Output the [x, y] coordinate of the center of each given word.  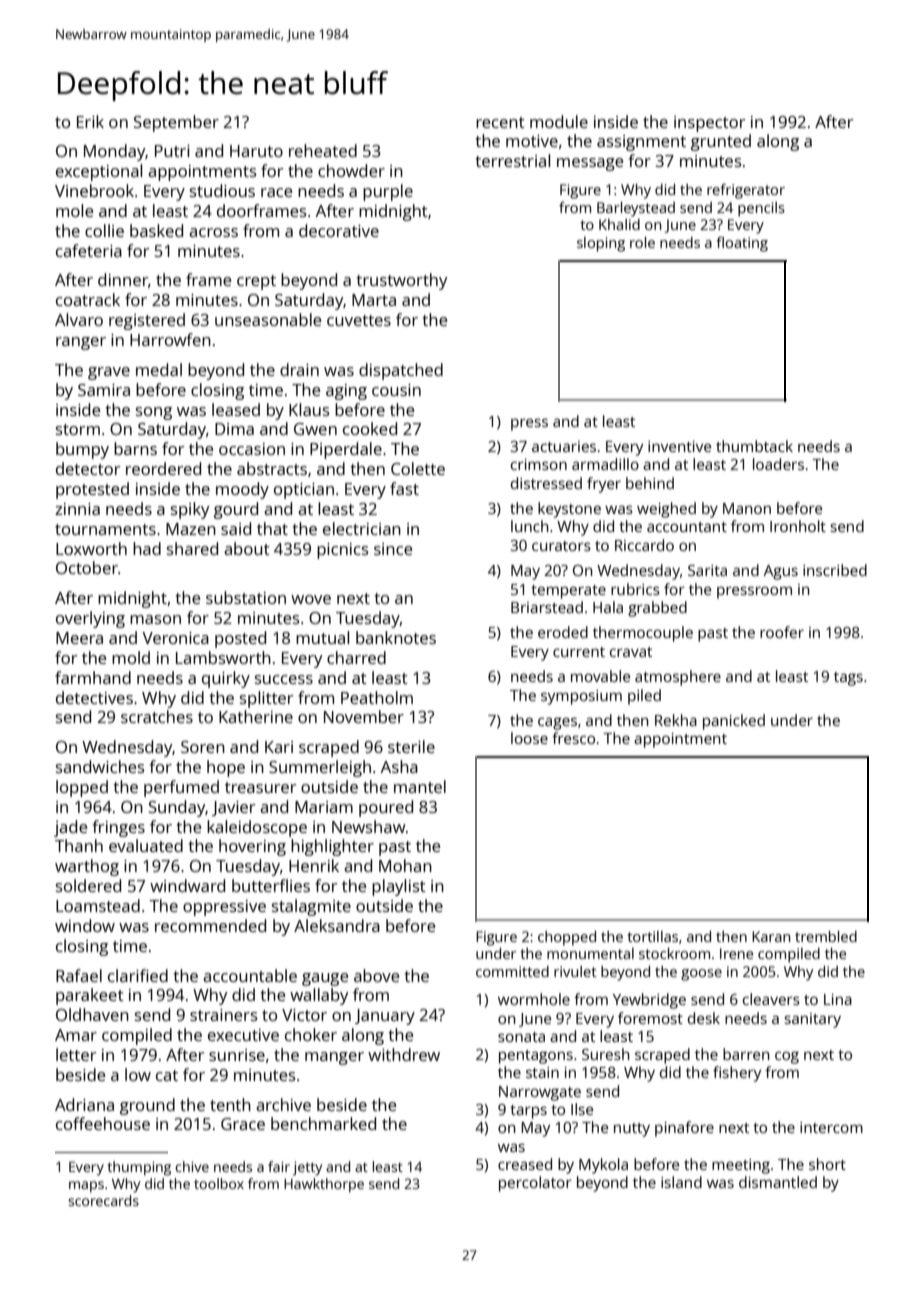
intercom [831, 1127]
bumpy [82, 450]
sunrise [237, 1055]
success [284, 679]
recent [500, 122]
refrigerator [746, 191]
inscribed [835, 570]
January [385, 1017]
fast [404, 488]
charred [356, 657]
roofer [782, 632]
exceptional [99, 172]
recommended [210, 925]
